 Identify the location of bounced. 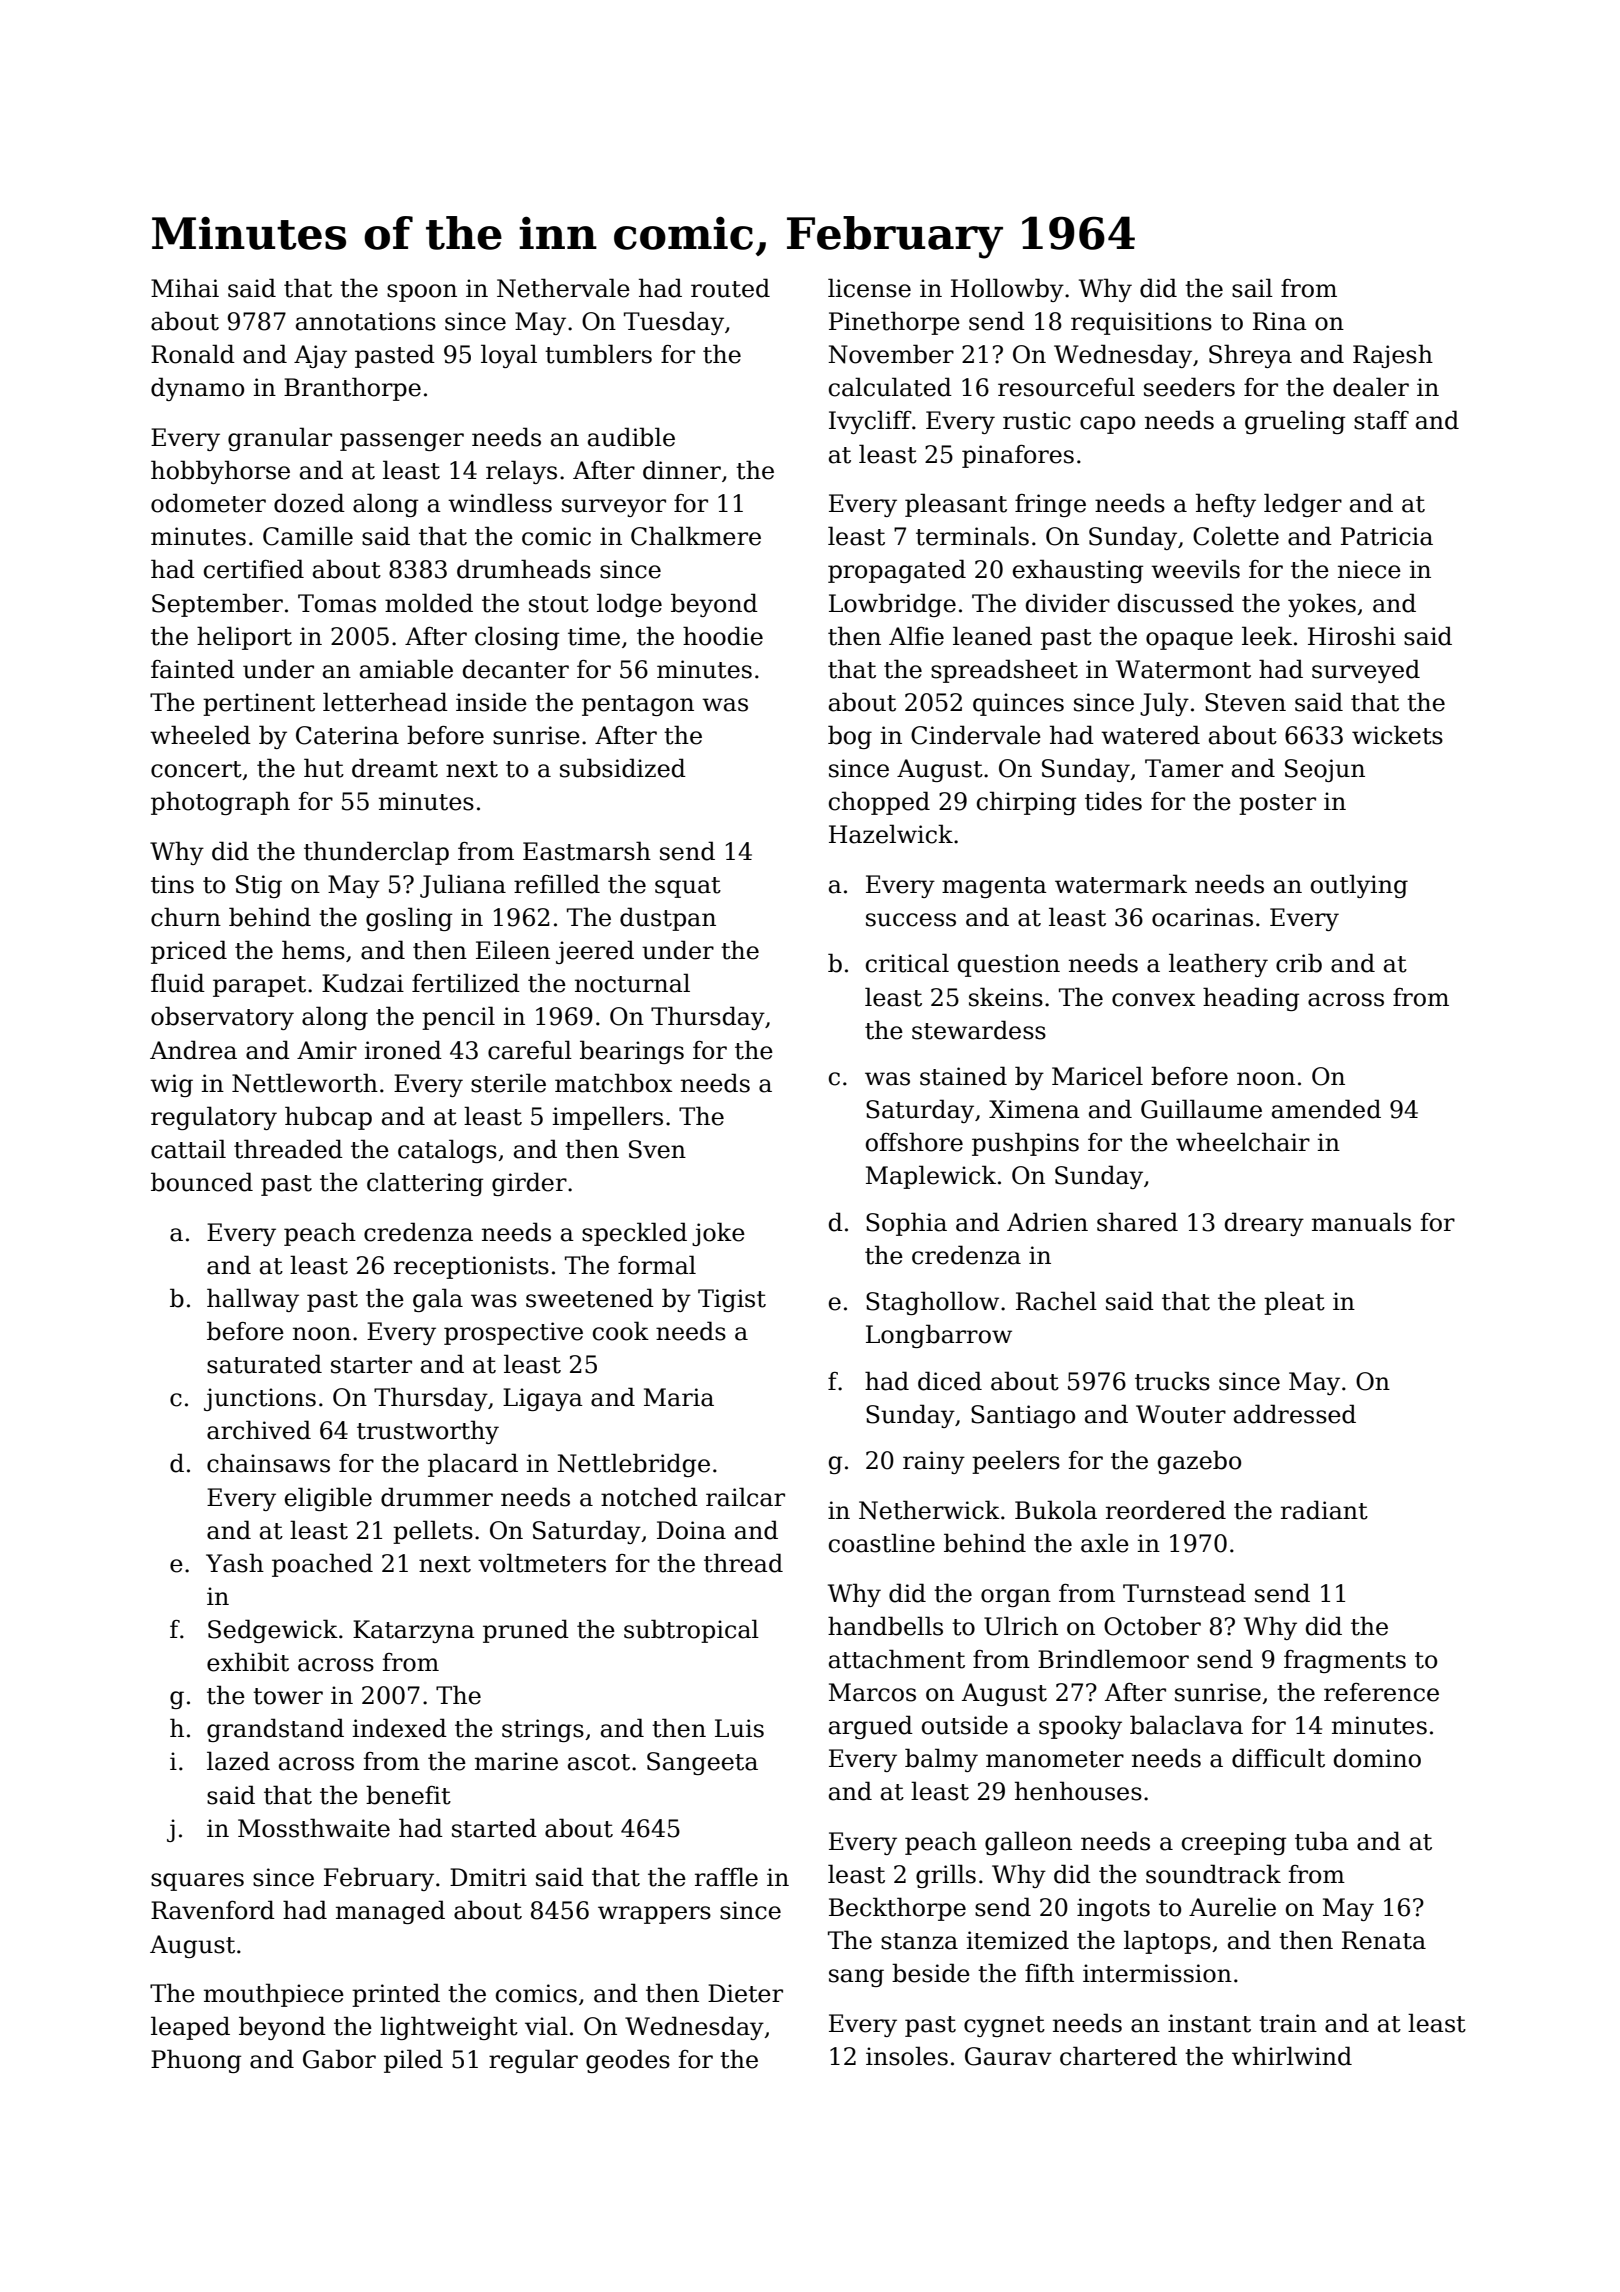
(202, 1182).
